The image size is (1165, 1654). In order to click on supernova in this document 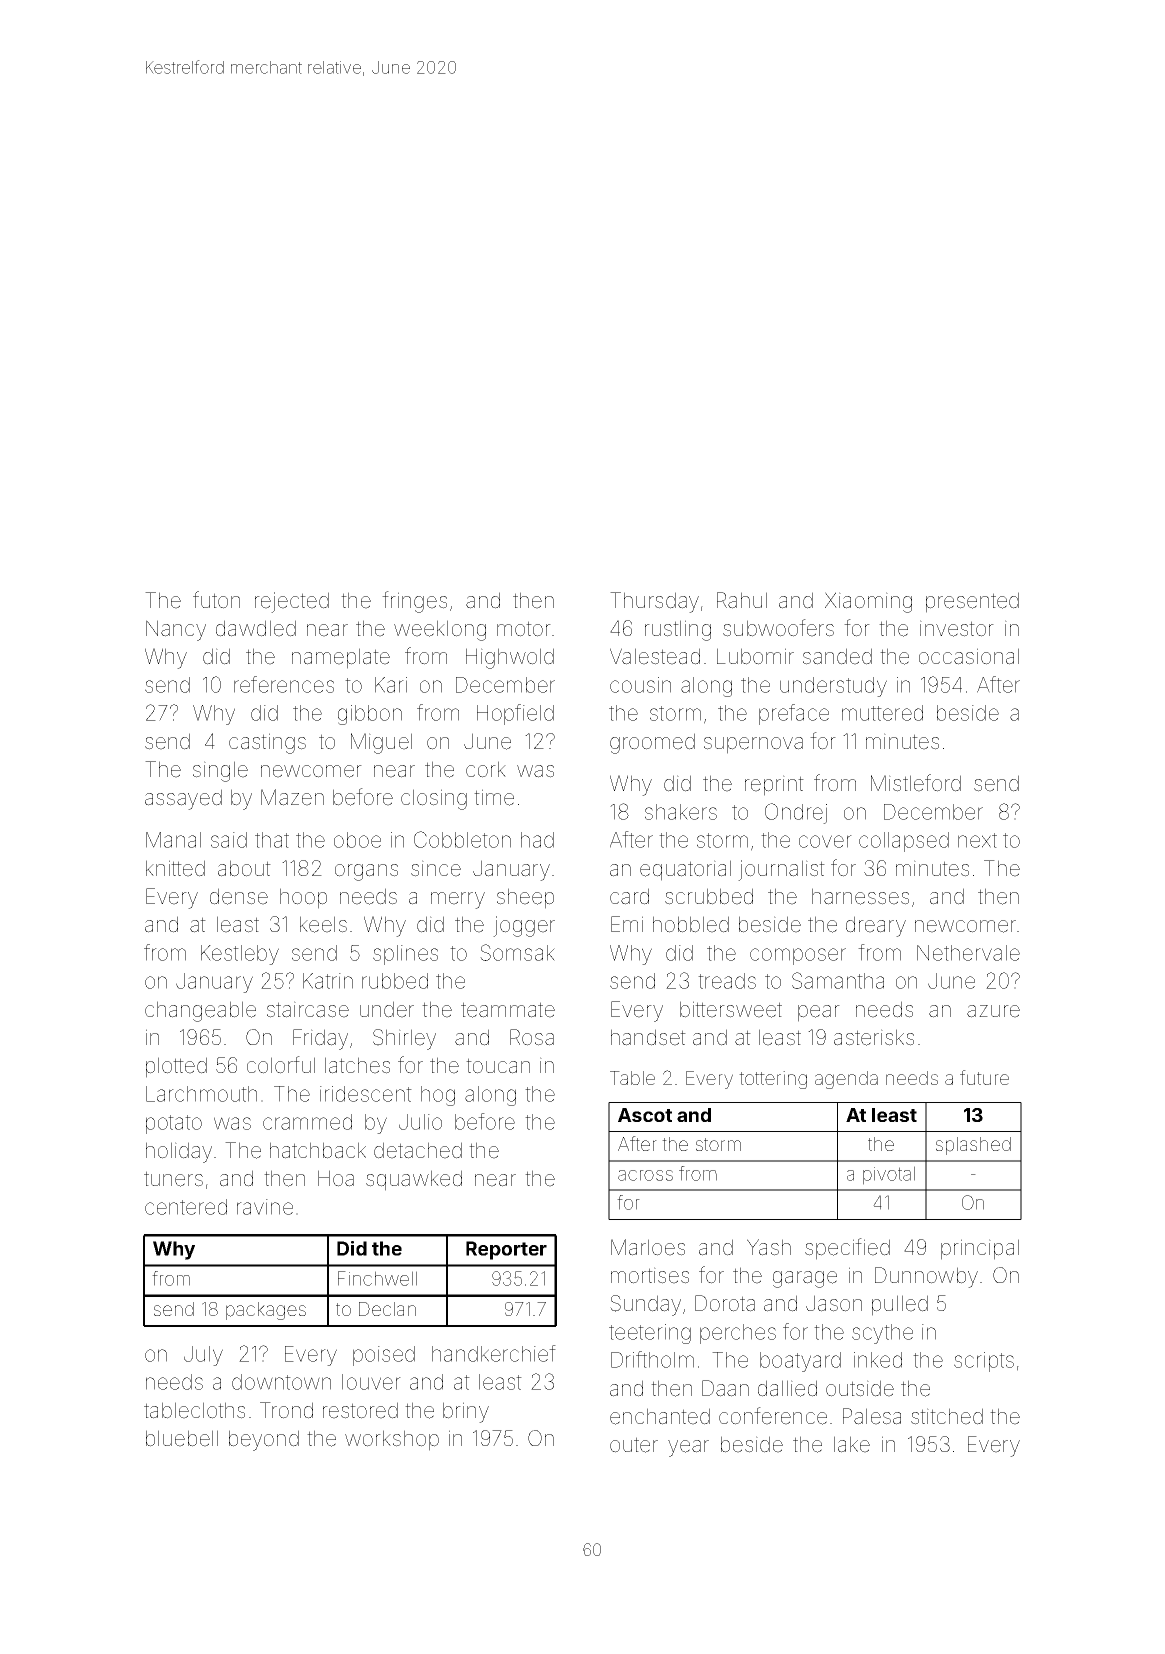, I will do `click(753, 745)`.
